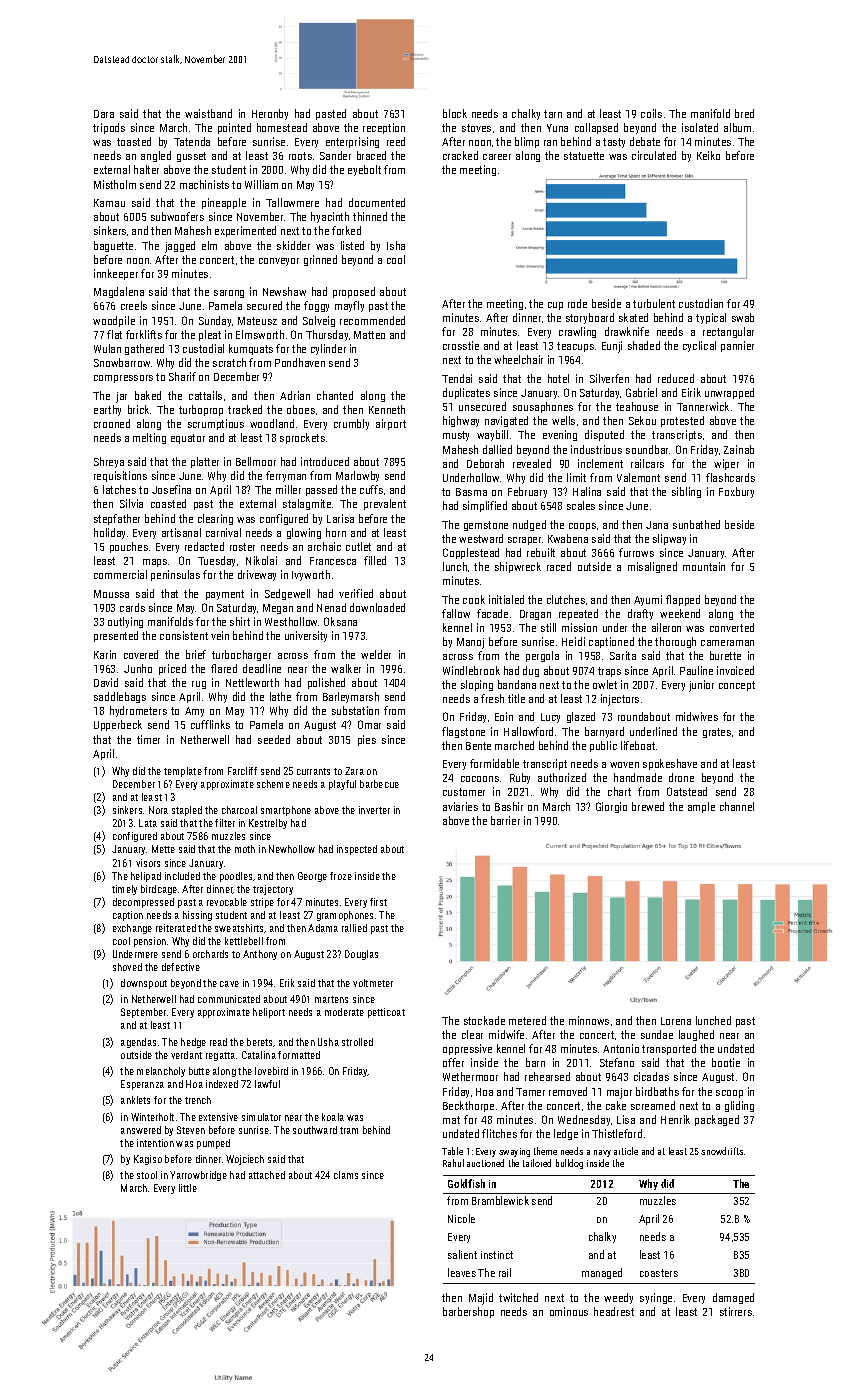 The height and width of the screenshot is (1400, 849). Describe the element at coordinates (461, 345) in the screenshot. I see `crosstie` at that location.
